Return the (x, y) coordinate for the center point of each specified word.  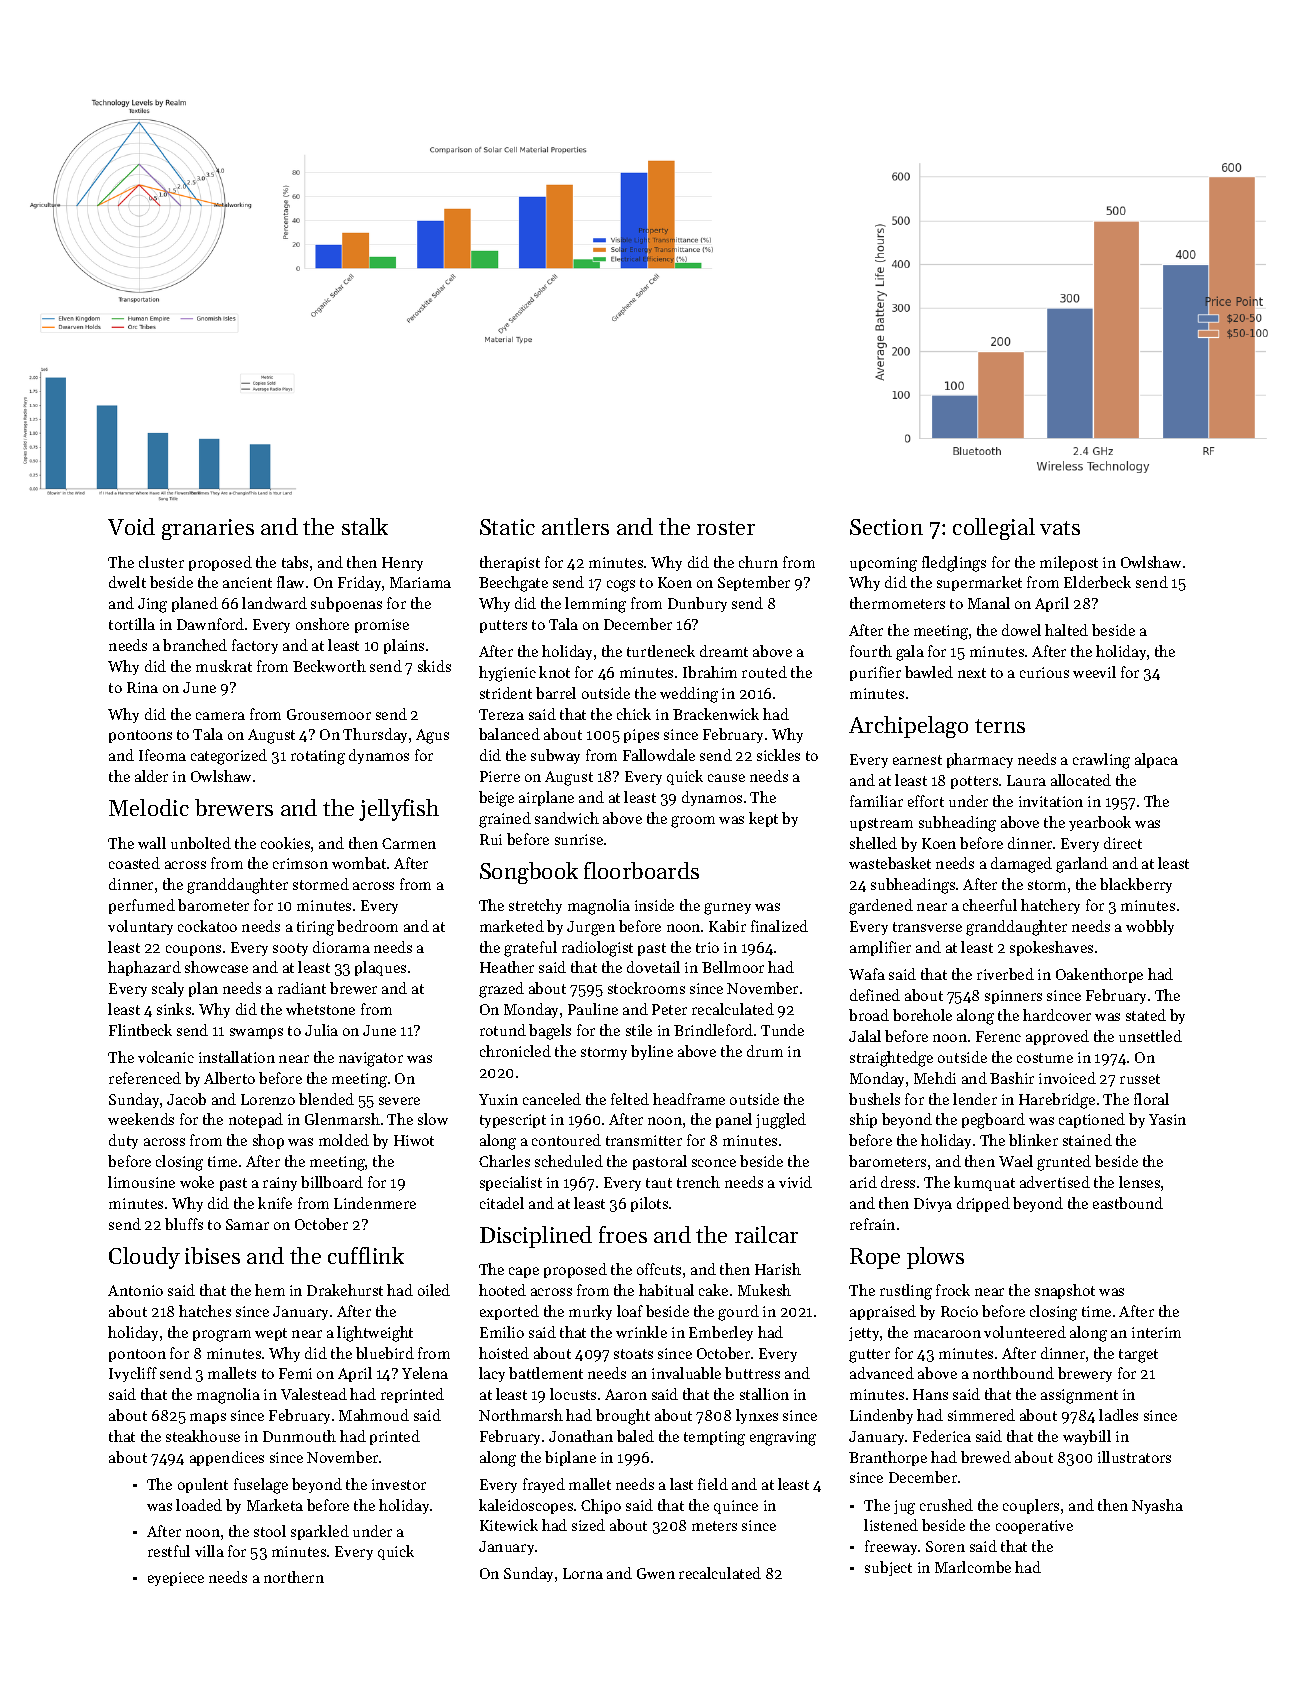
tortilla (132, 624)
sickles (778, 755)
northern (294, 1577)
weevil (1094, 672)
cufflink (366, 1255)
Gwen (656, 1573)
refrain (872, 1224)
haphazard (144, 968)
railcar (766, 1234)
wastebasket (890, 863)
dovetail (653, 967)
